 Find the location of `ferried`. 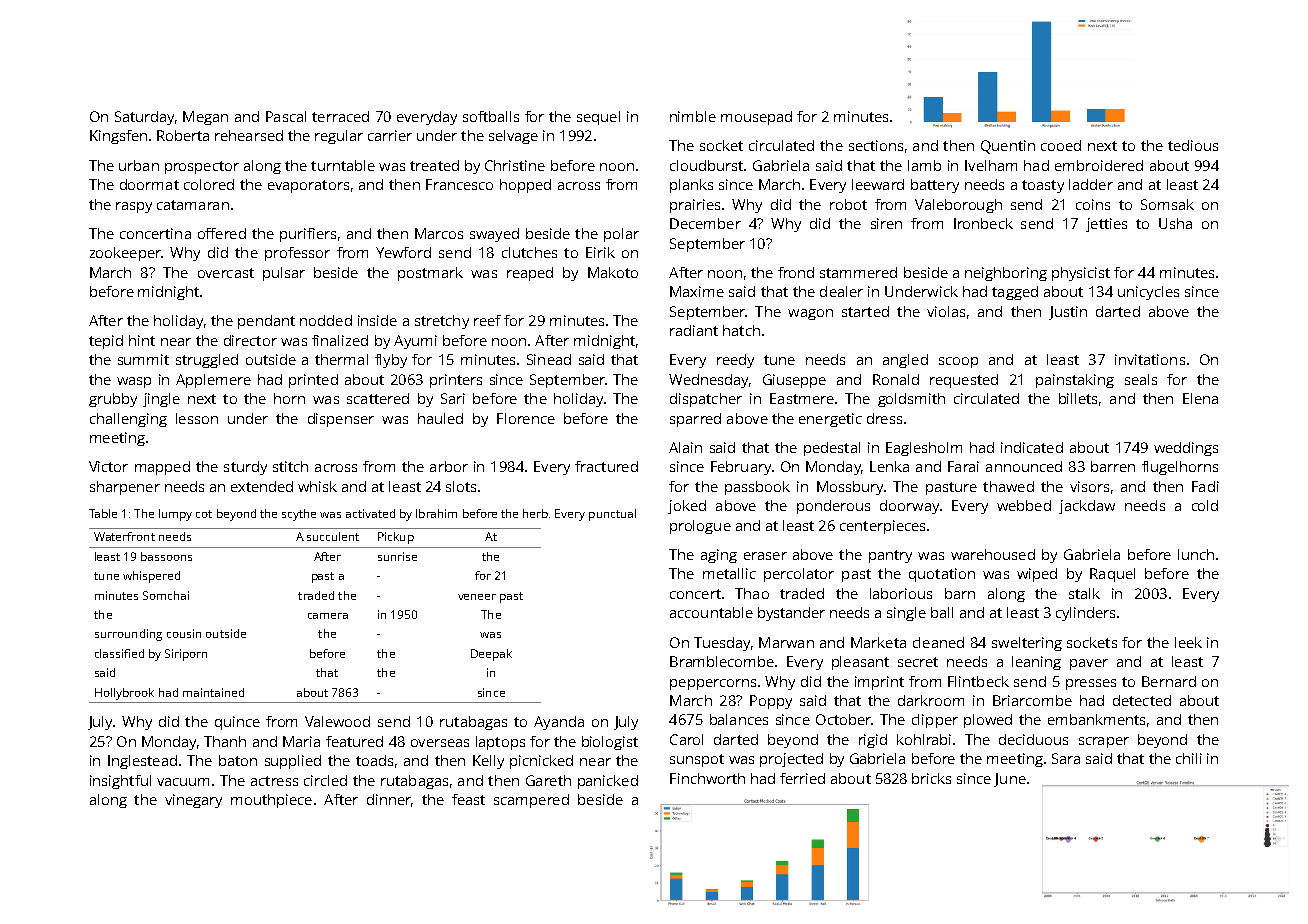

ferried is located at coordinates (802, 778).
